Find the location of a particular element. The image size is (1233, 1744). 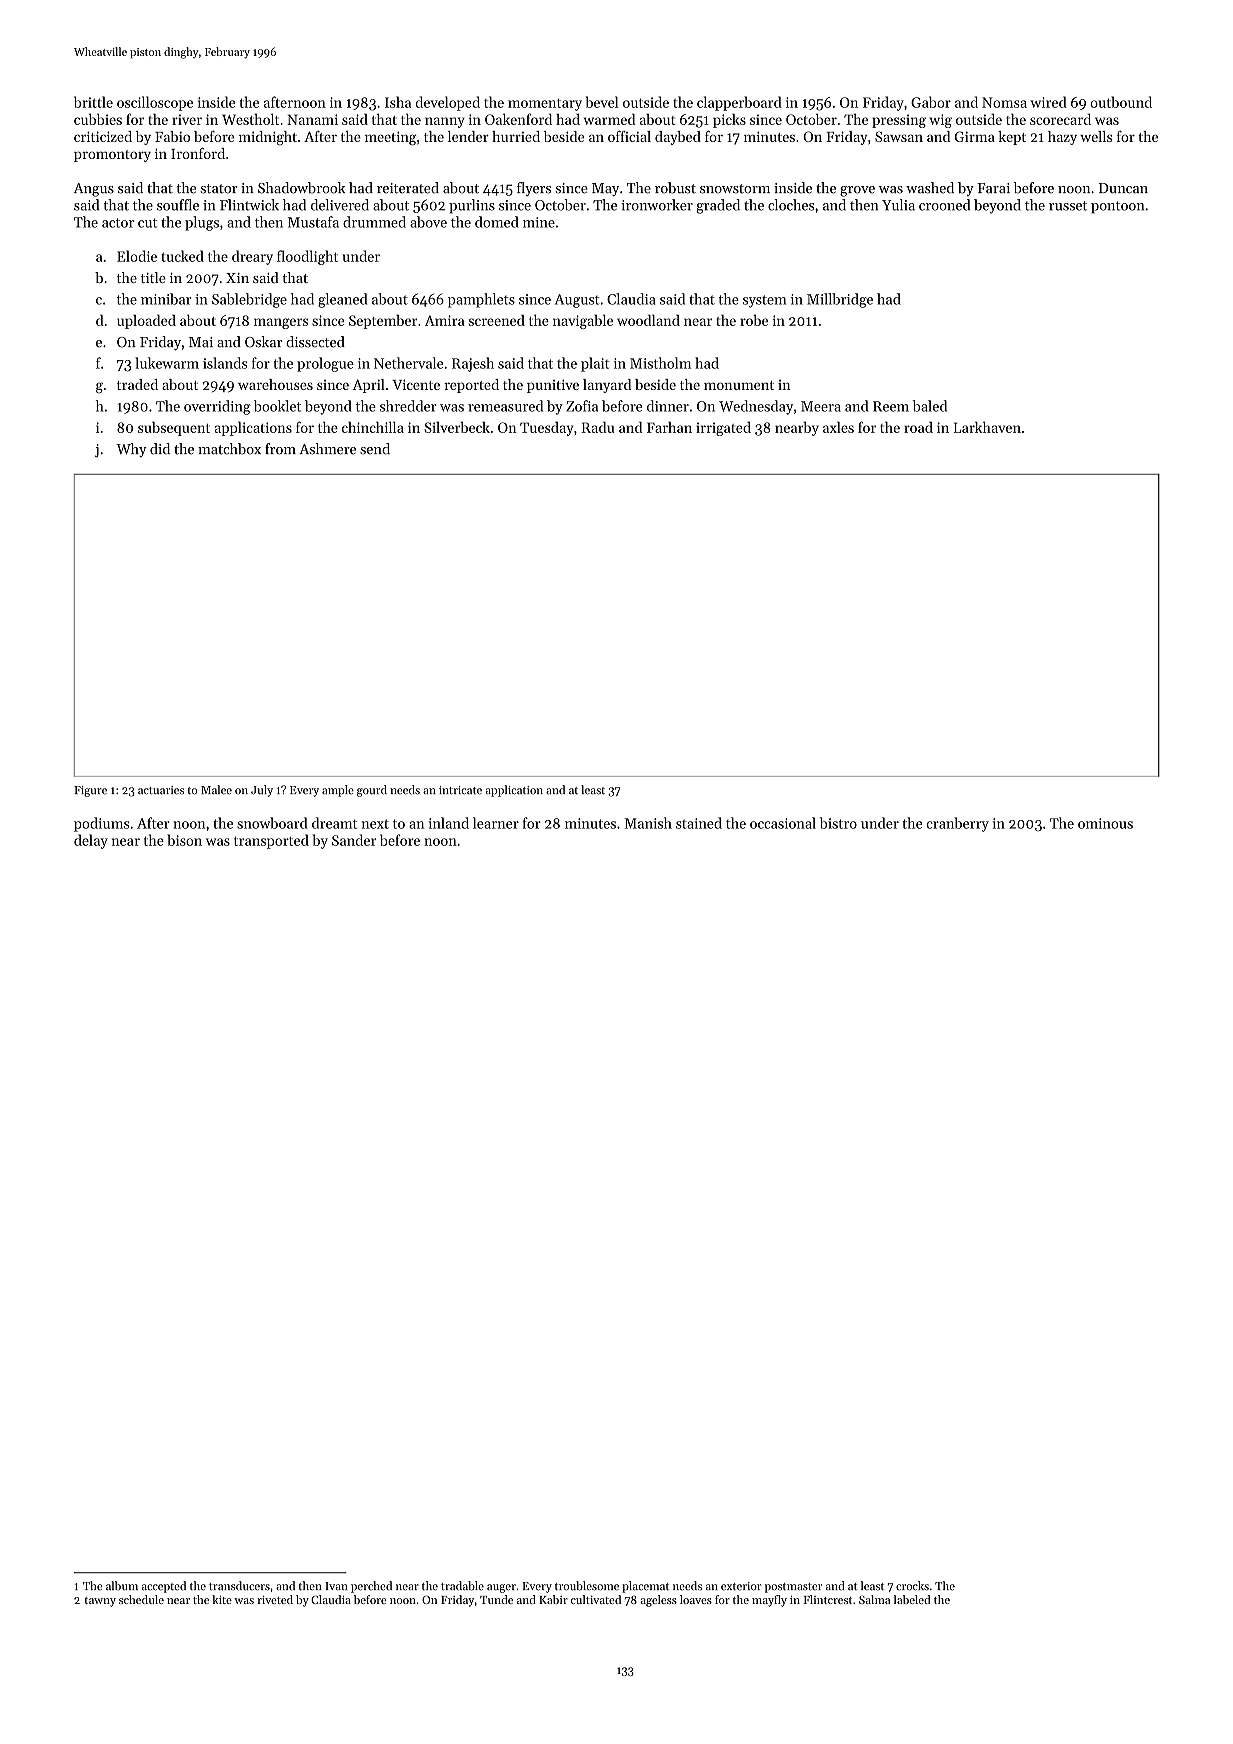

picks is located at coordinates (729, 120).
